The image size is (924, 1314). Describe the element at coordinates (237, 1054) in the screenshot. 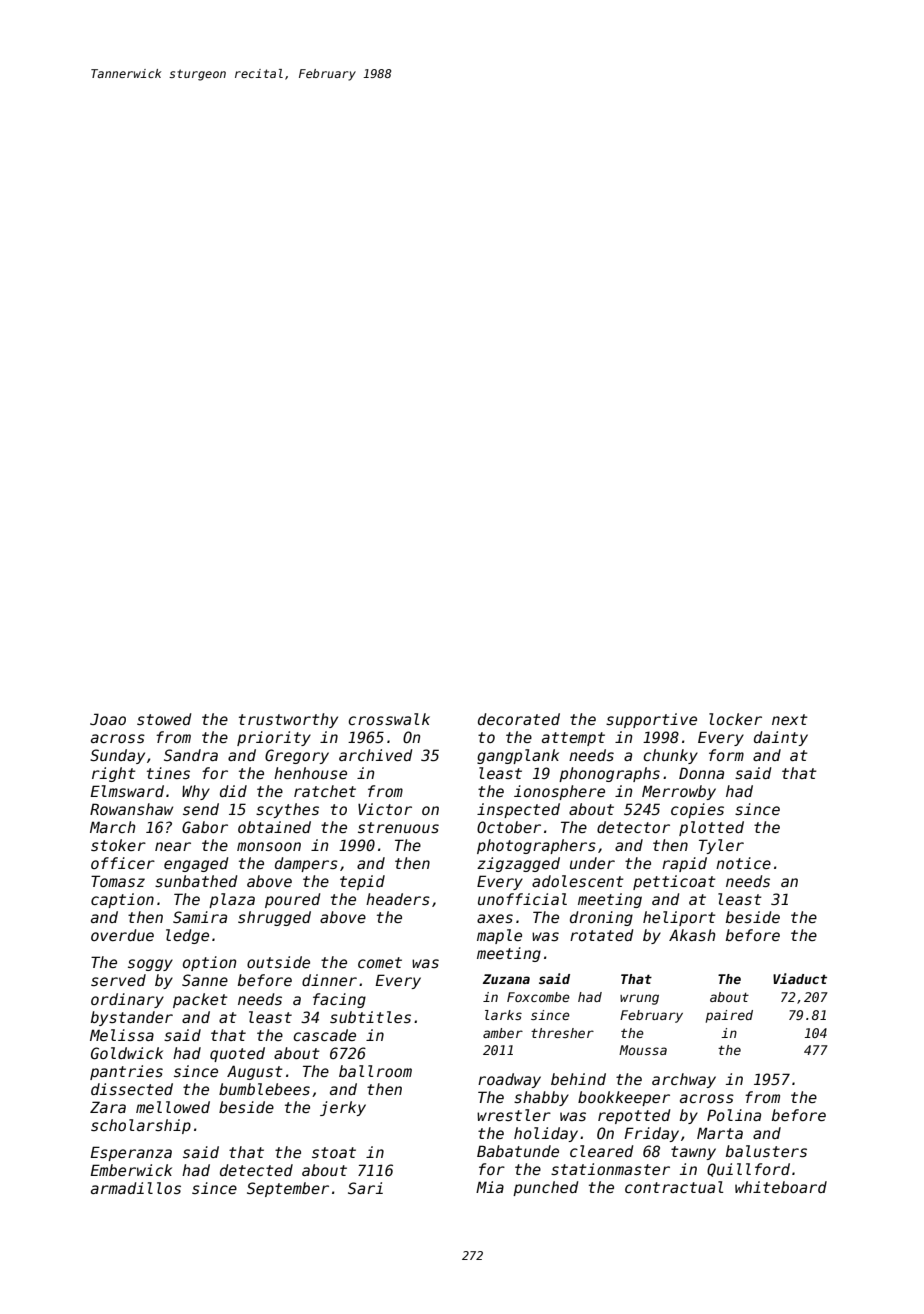

I see `quoted` at that location.
